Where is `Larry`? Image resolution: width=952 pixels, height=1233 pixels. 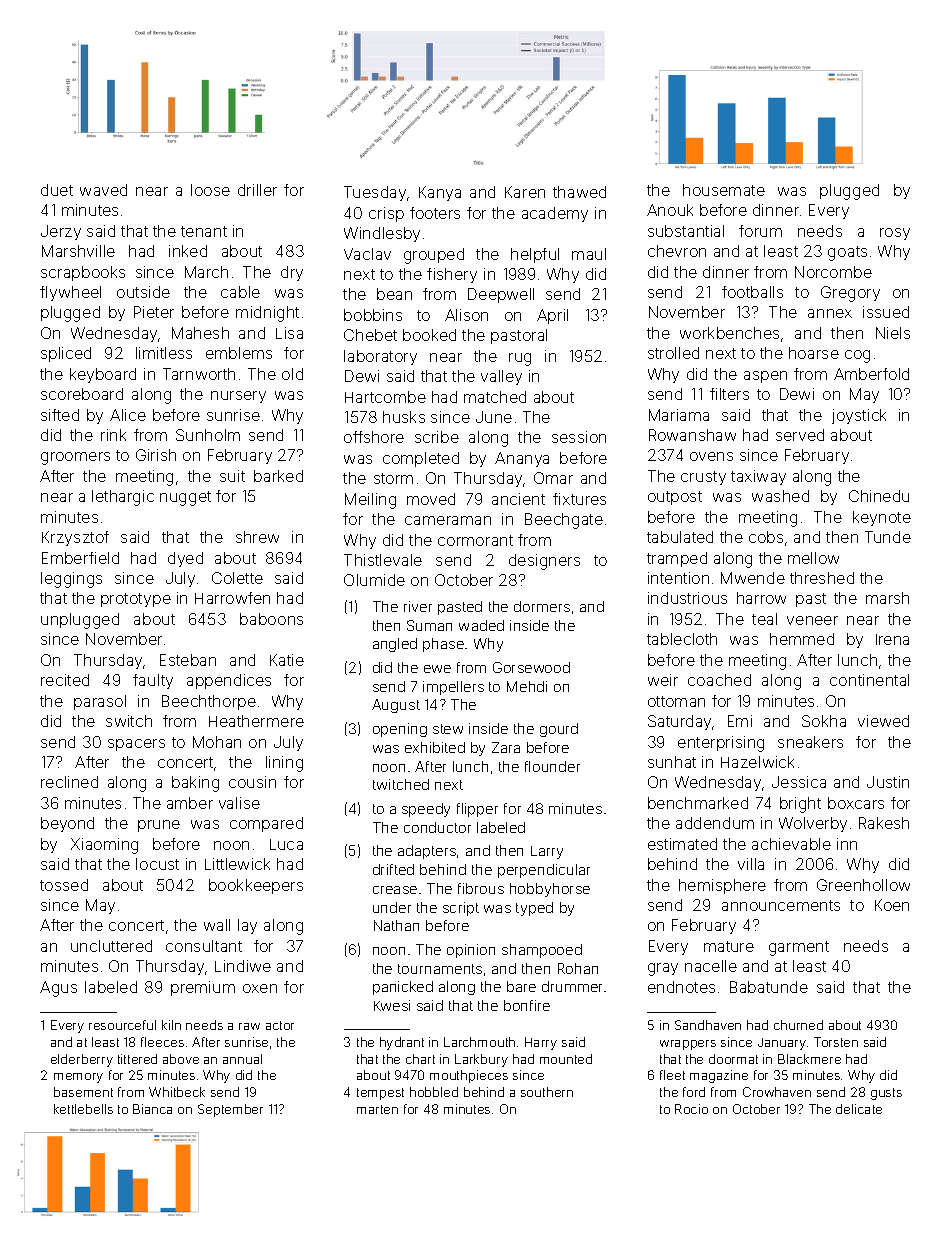 Larry is located at coordinates (547, 852).
